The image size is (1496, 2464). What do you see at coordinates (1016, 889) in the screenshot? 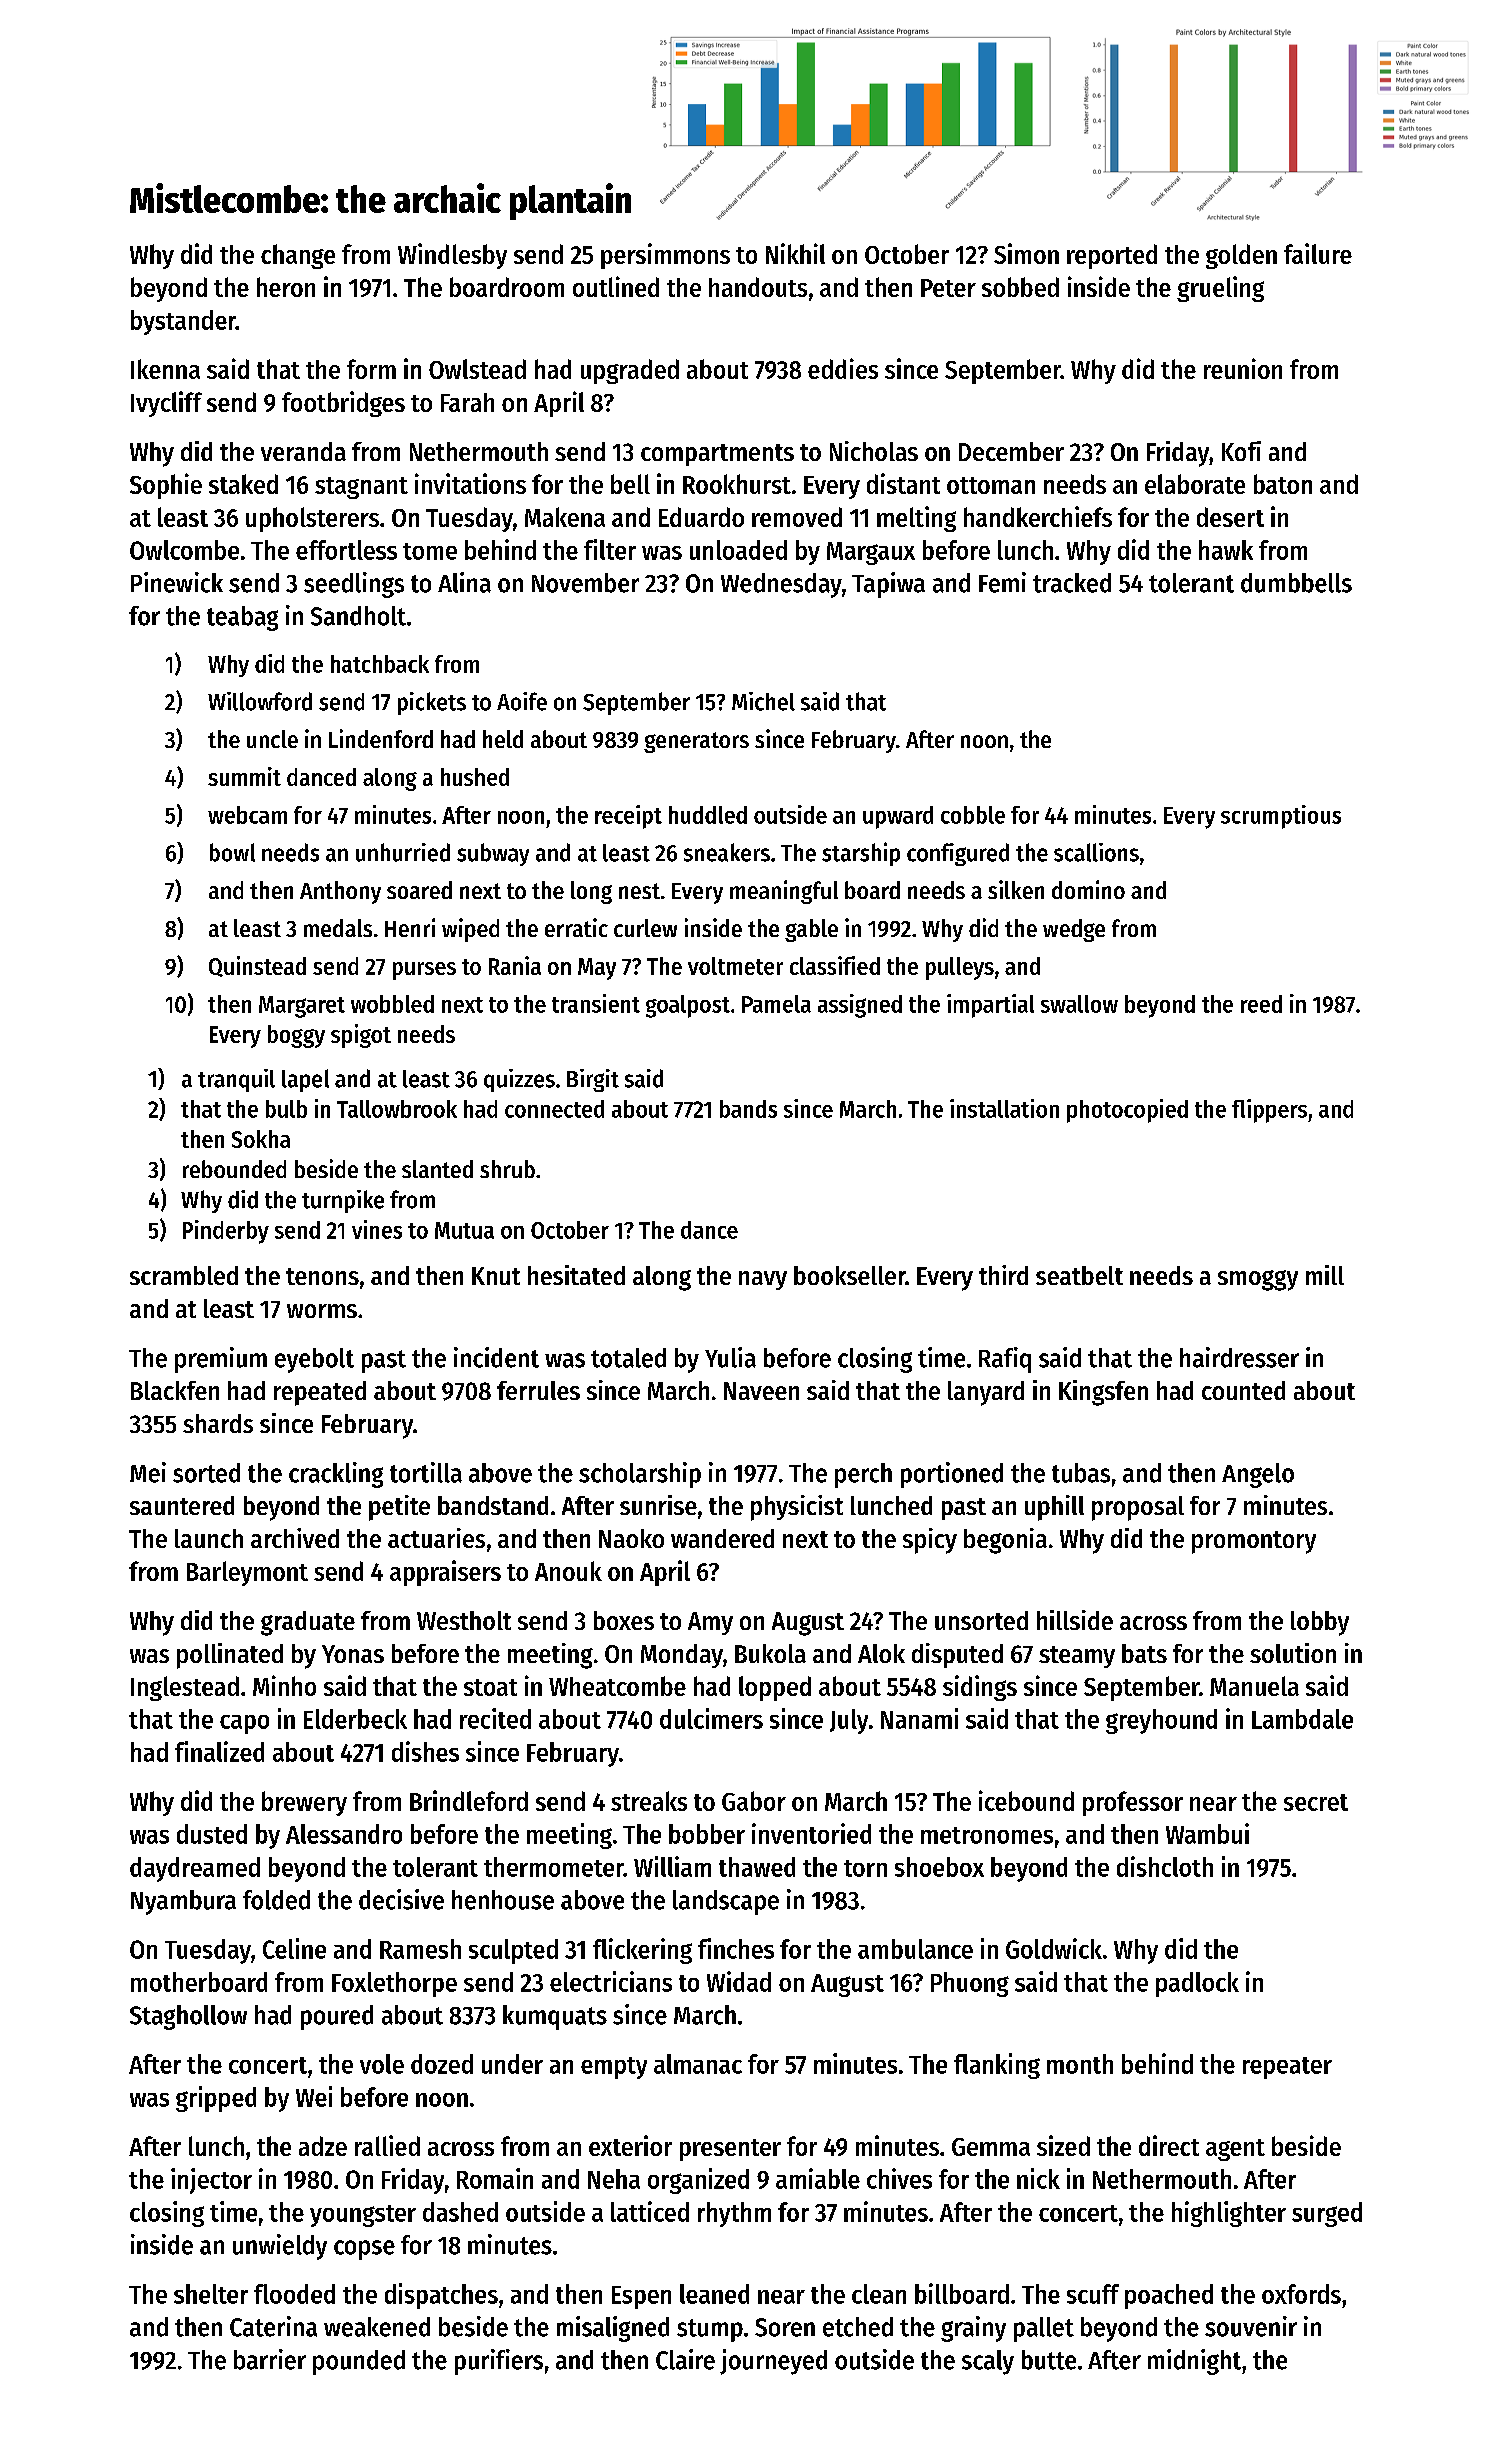
I see `silken` at bounding box center [1016, 889].
